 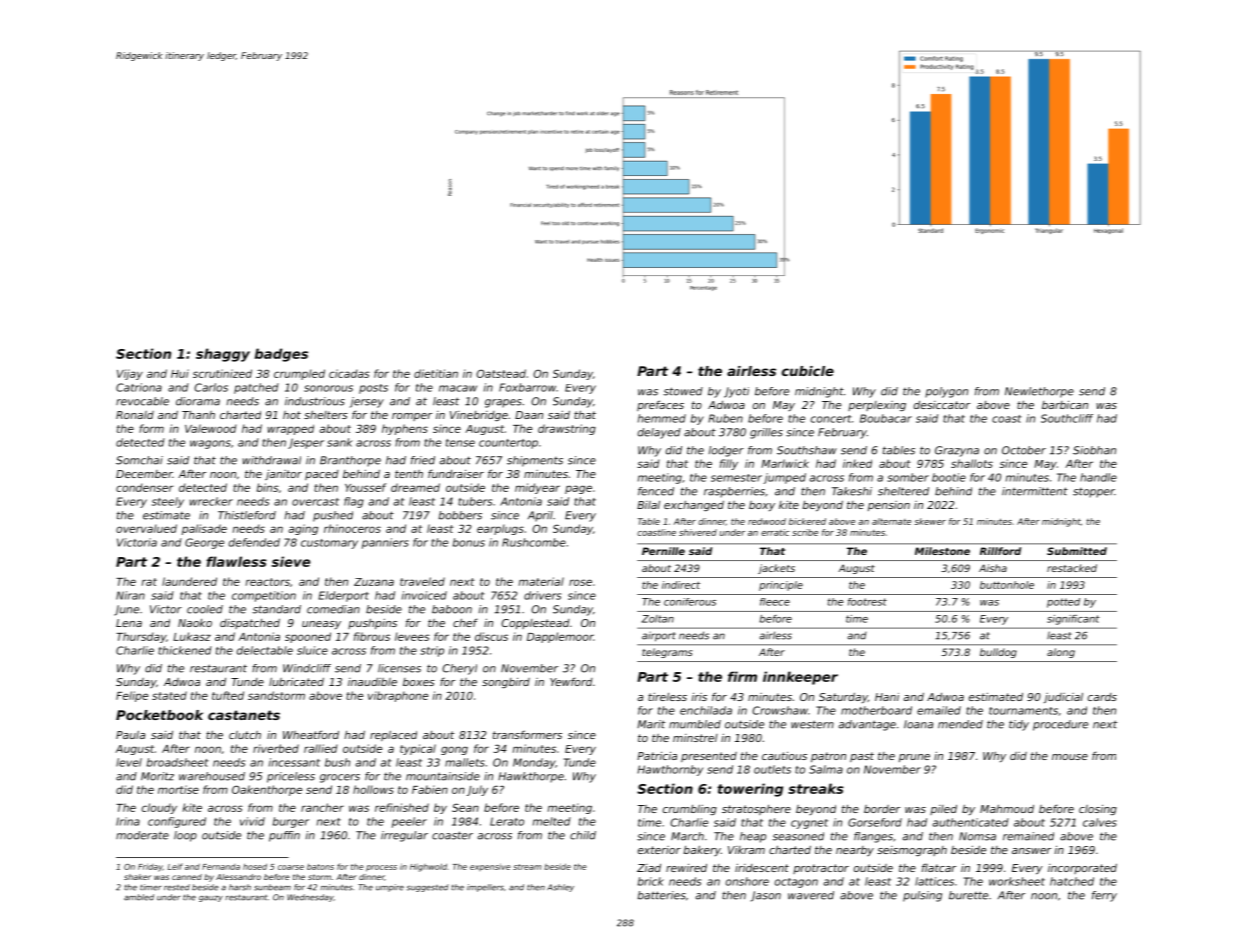 What do you see at coordinates (1072, 568) in the screenshot?
I see `restacked` at bounding box center [1072, 568].
